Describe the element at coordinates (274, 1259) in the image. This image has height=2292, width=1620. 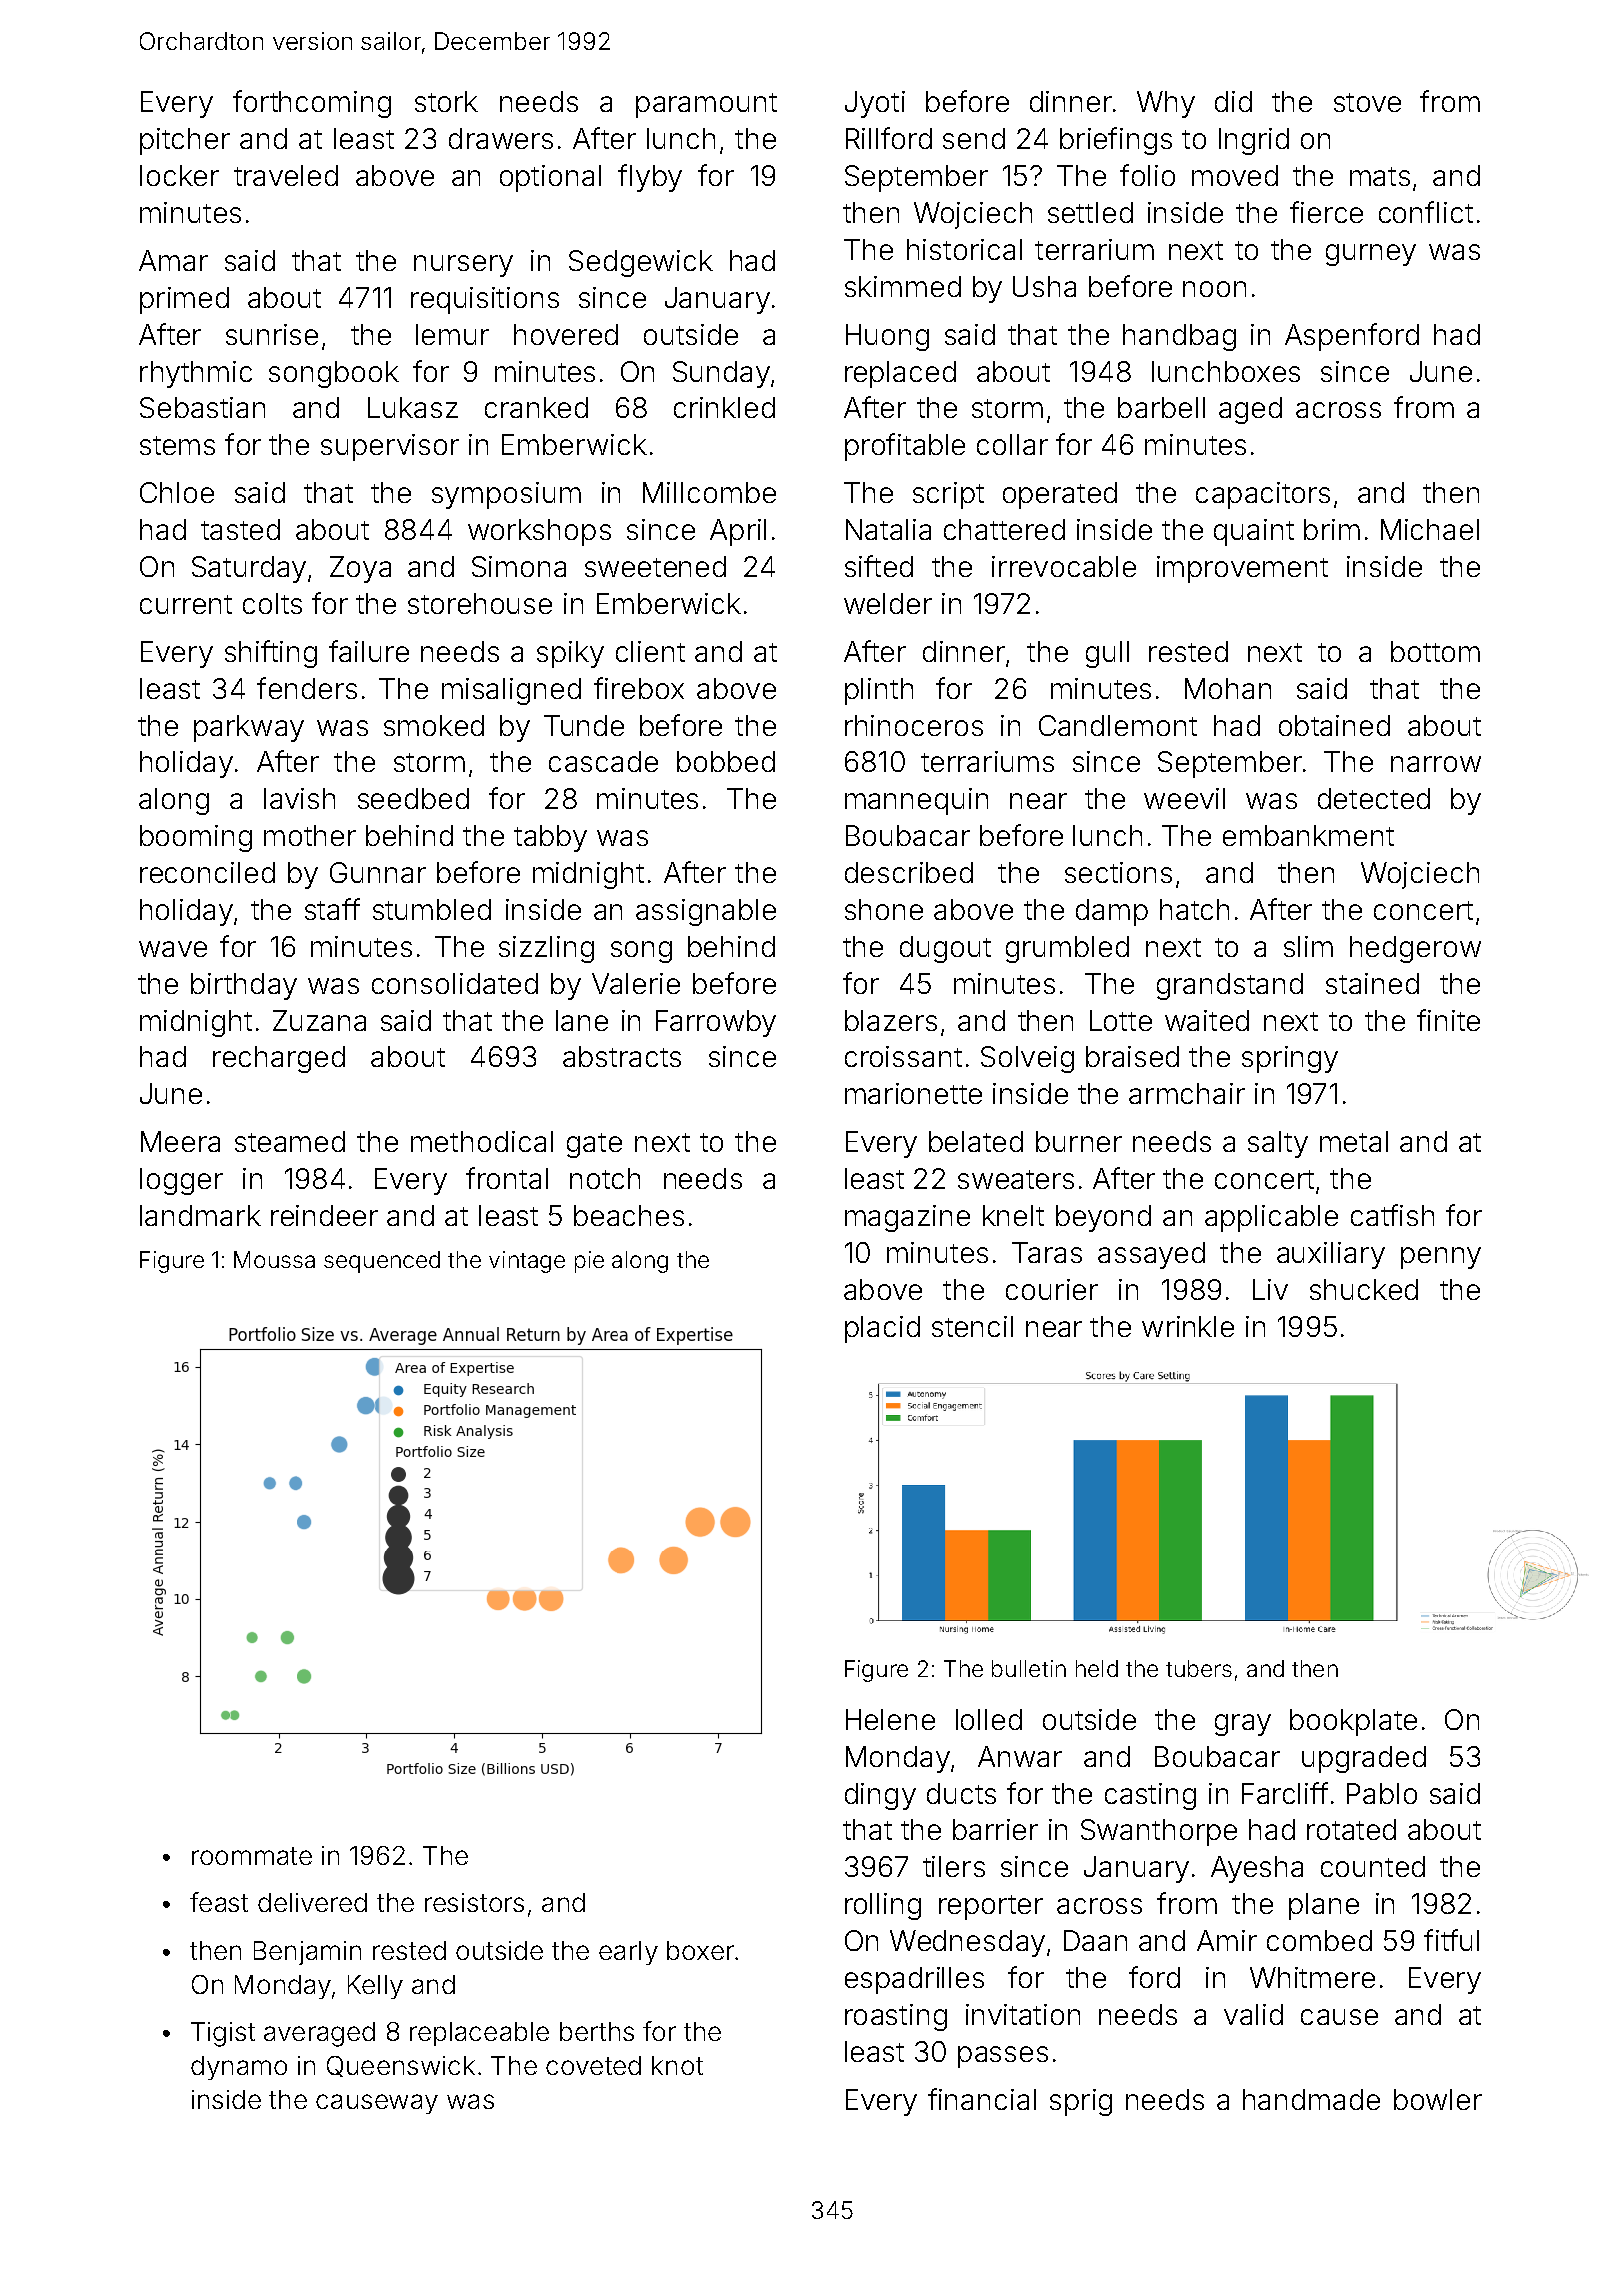
I see `Moussa` at that location.
